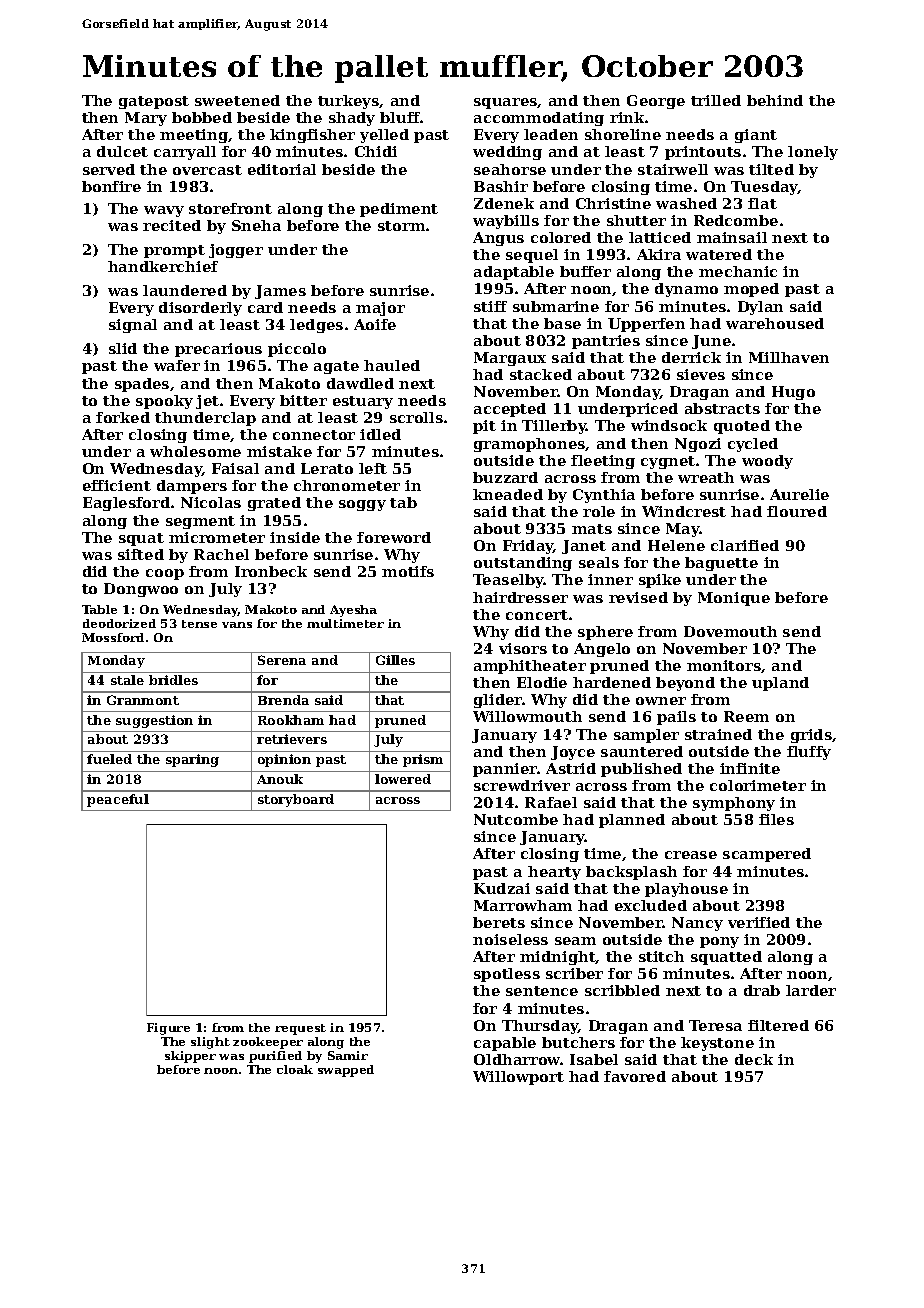  Describe the element at coordinates (218, 350) in the page. I see `precarious` at that location.
